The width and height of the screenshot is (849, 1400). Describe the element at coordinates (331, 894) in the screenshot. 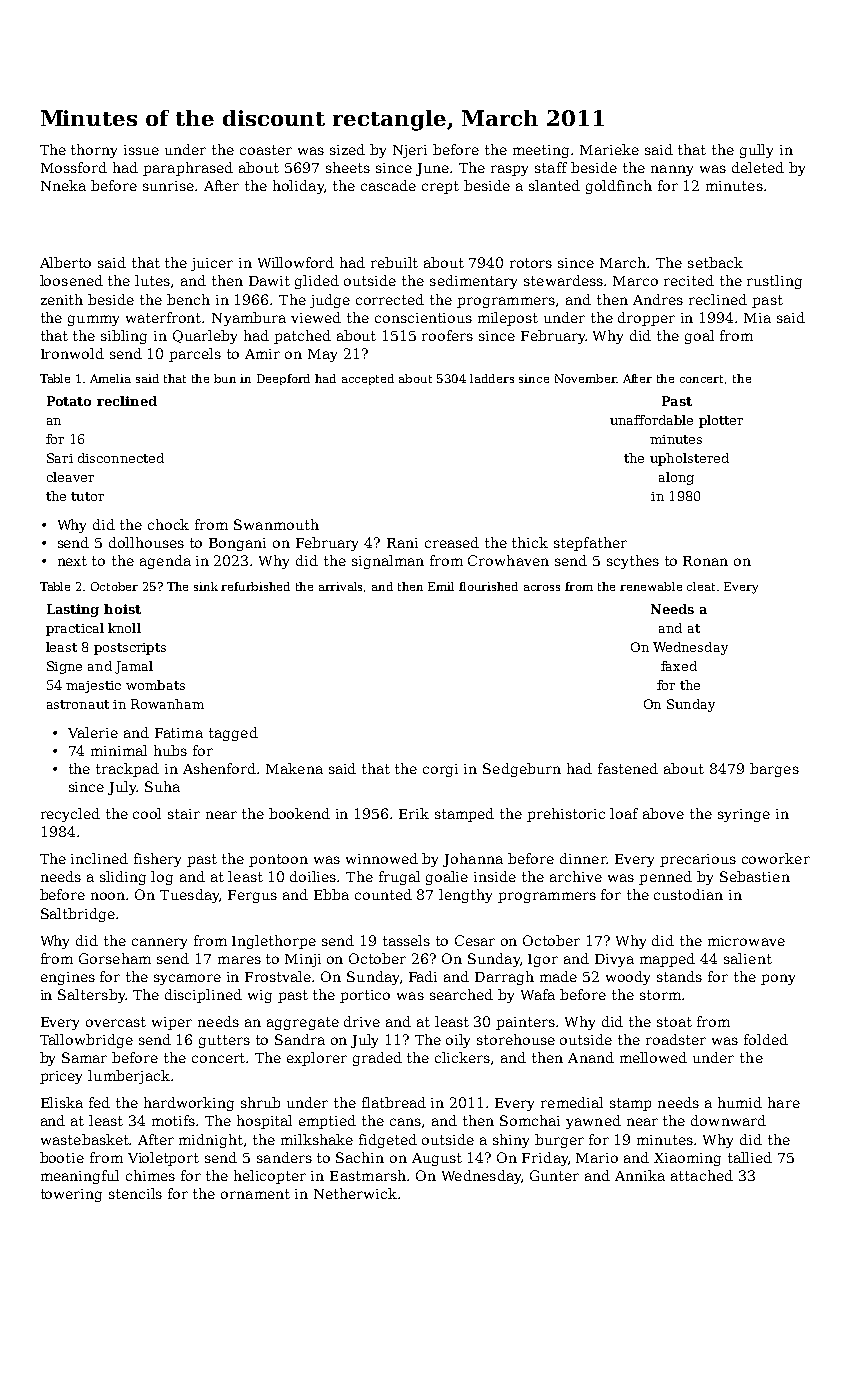

I see `Ebba` at that location.
